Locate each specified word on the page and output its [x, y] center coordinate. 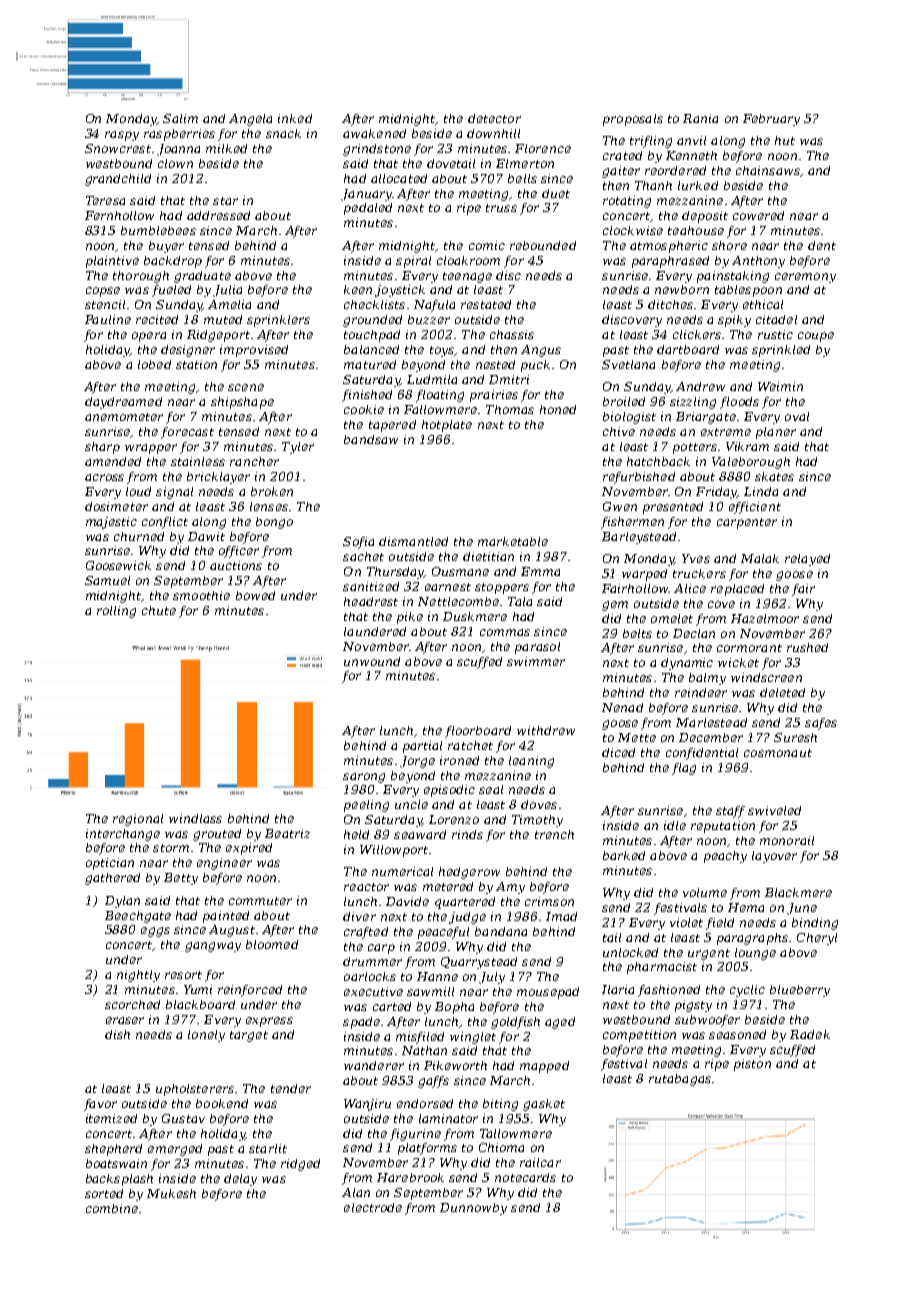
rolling [116, 612]
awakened [374, 133]
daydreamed [123, 403]
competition [639, 1036]
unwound [372, 661]
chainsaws [768, 170]
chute [159, 610]
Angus [541, 351]
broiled [624, 401]
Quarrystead [479, 963]
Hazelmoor [765, 618]
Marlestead [711, 722]
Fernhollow [119, 215]
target [249, 1036]
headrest [371, 601]
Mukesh [171, 1193]
